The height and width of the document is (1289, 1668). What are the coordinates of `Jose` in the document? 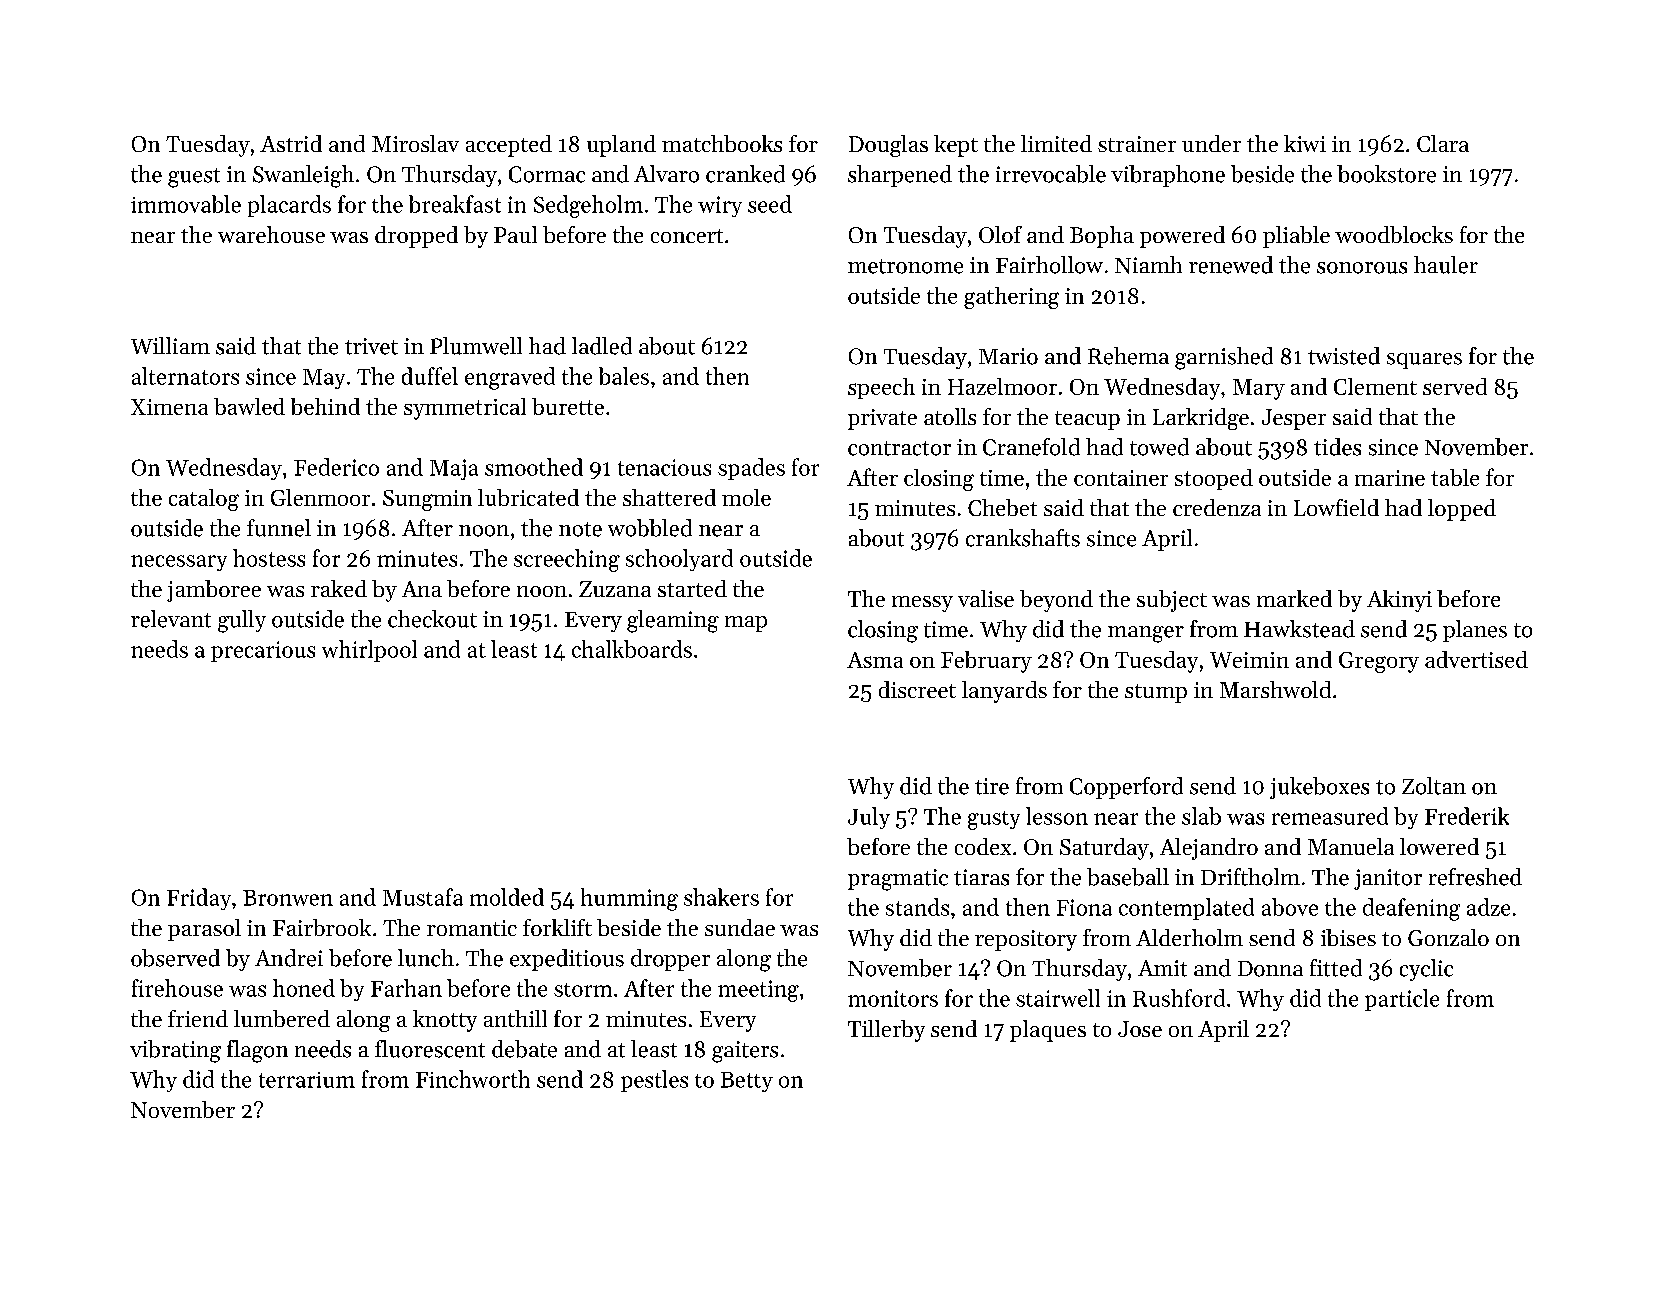 It's located at (1140, 1029).
